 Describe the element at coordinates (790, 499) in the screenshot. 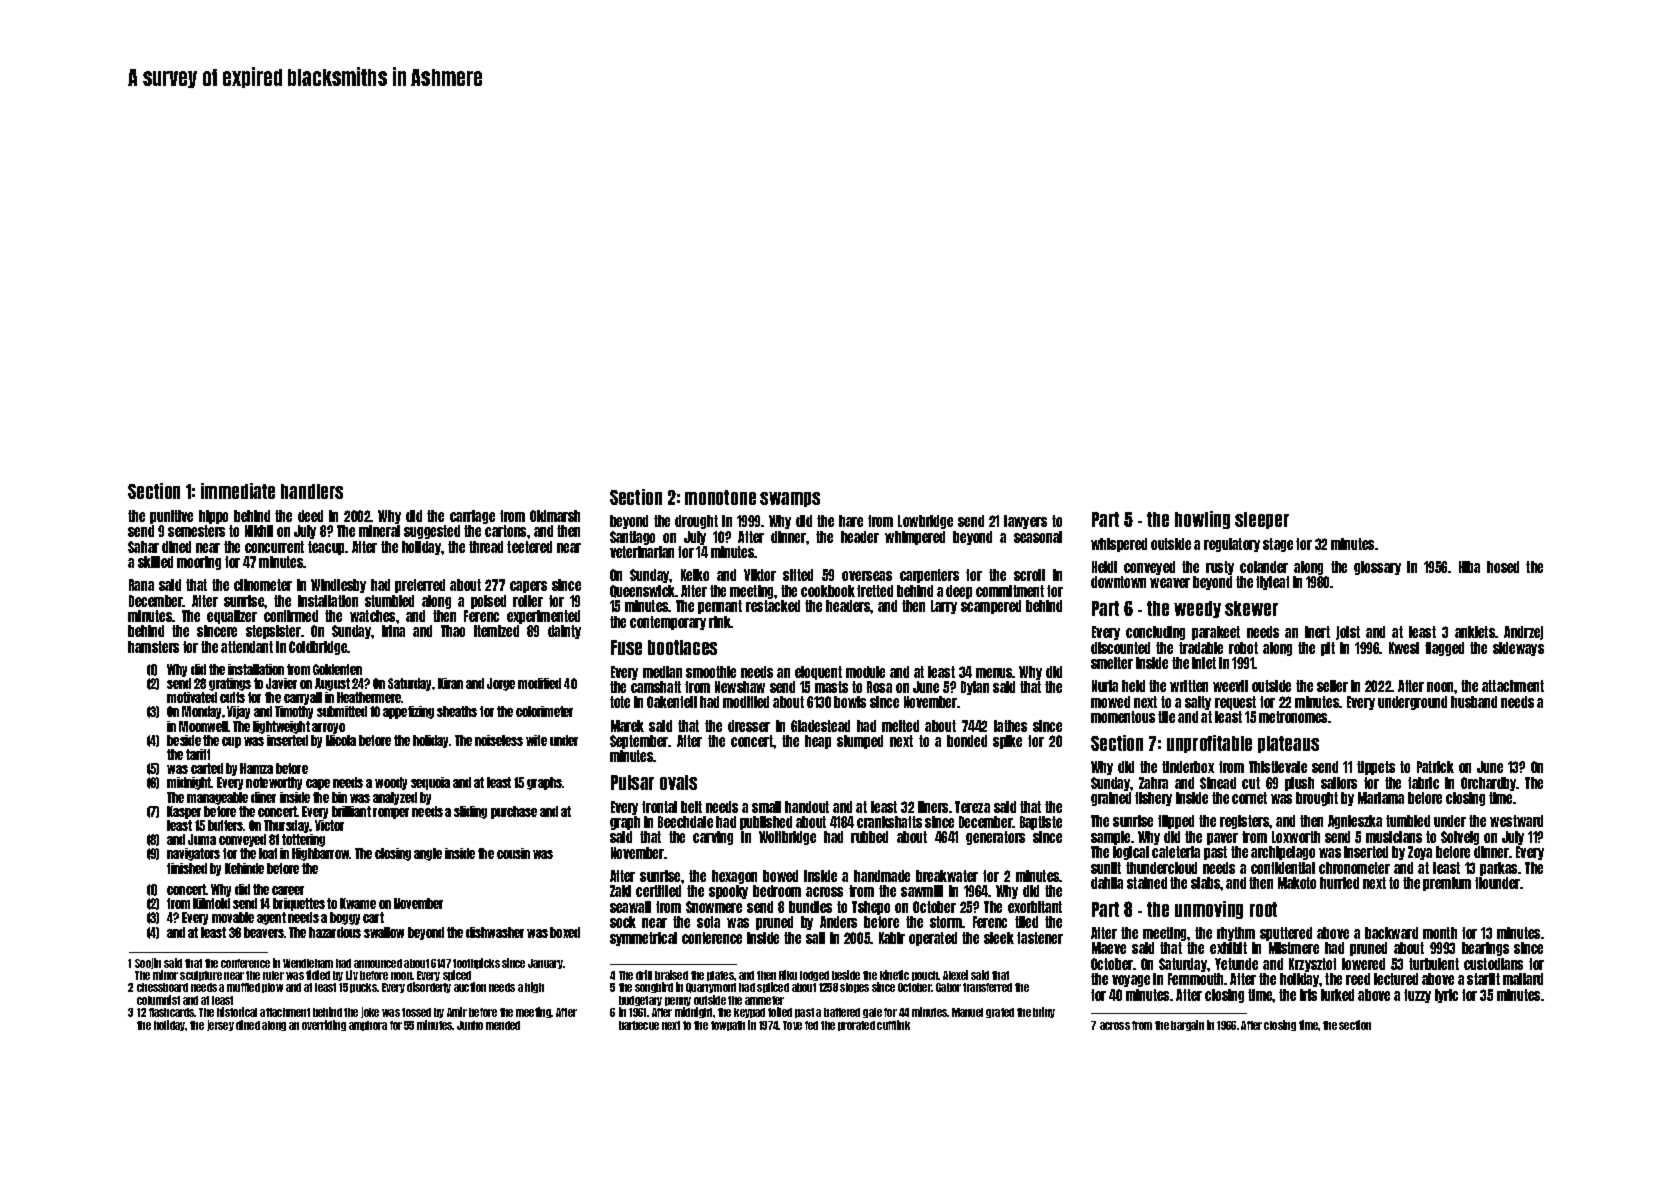

I see `swamps` at that location.
